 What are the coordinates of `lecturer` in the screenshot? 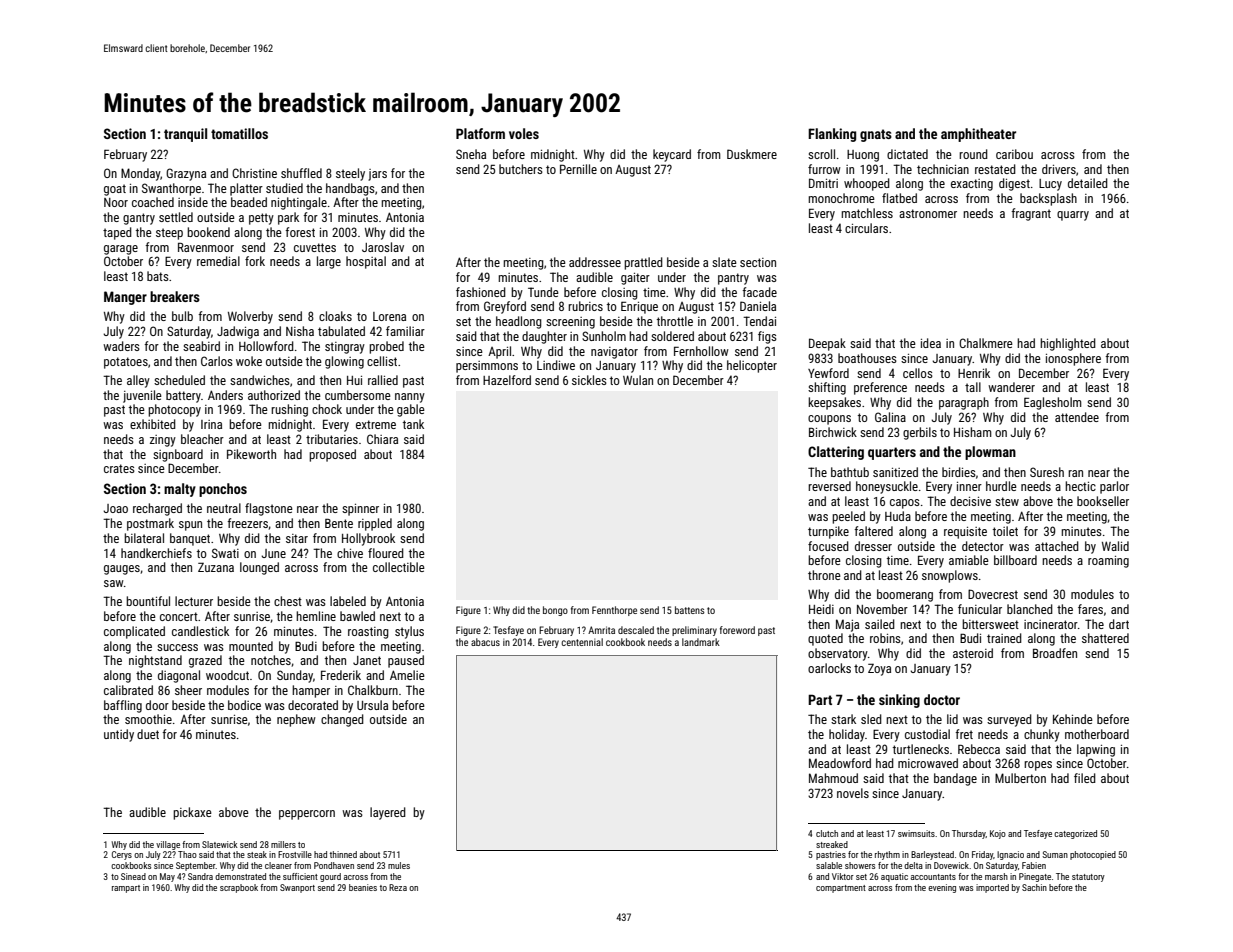 It's located at (194, 601).
